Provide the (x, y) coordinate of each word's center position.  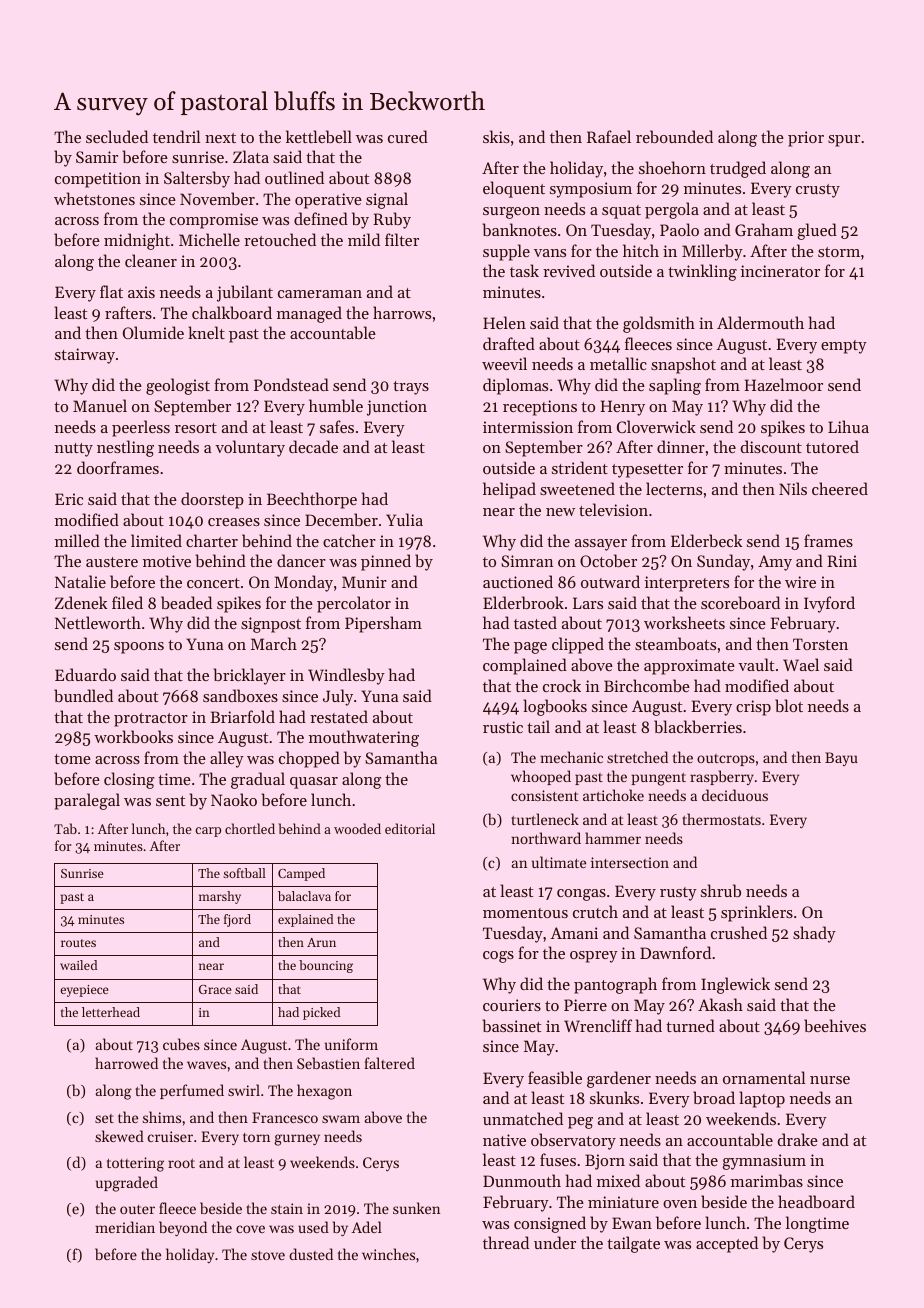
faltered (389, 1063)
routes (78, 943)
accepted (727, 1244)
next (220, 138)
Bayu (841, 759)
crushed (739, 932)
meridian (125, 1227)
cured (408, 136)
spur (844, 141)
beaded (186, 602)
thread (506, 1242)
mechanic (571, 757)
